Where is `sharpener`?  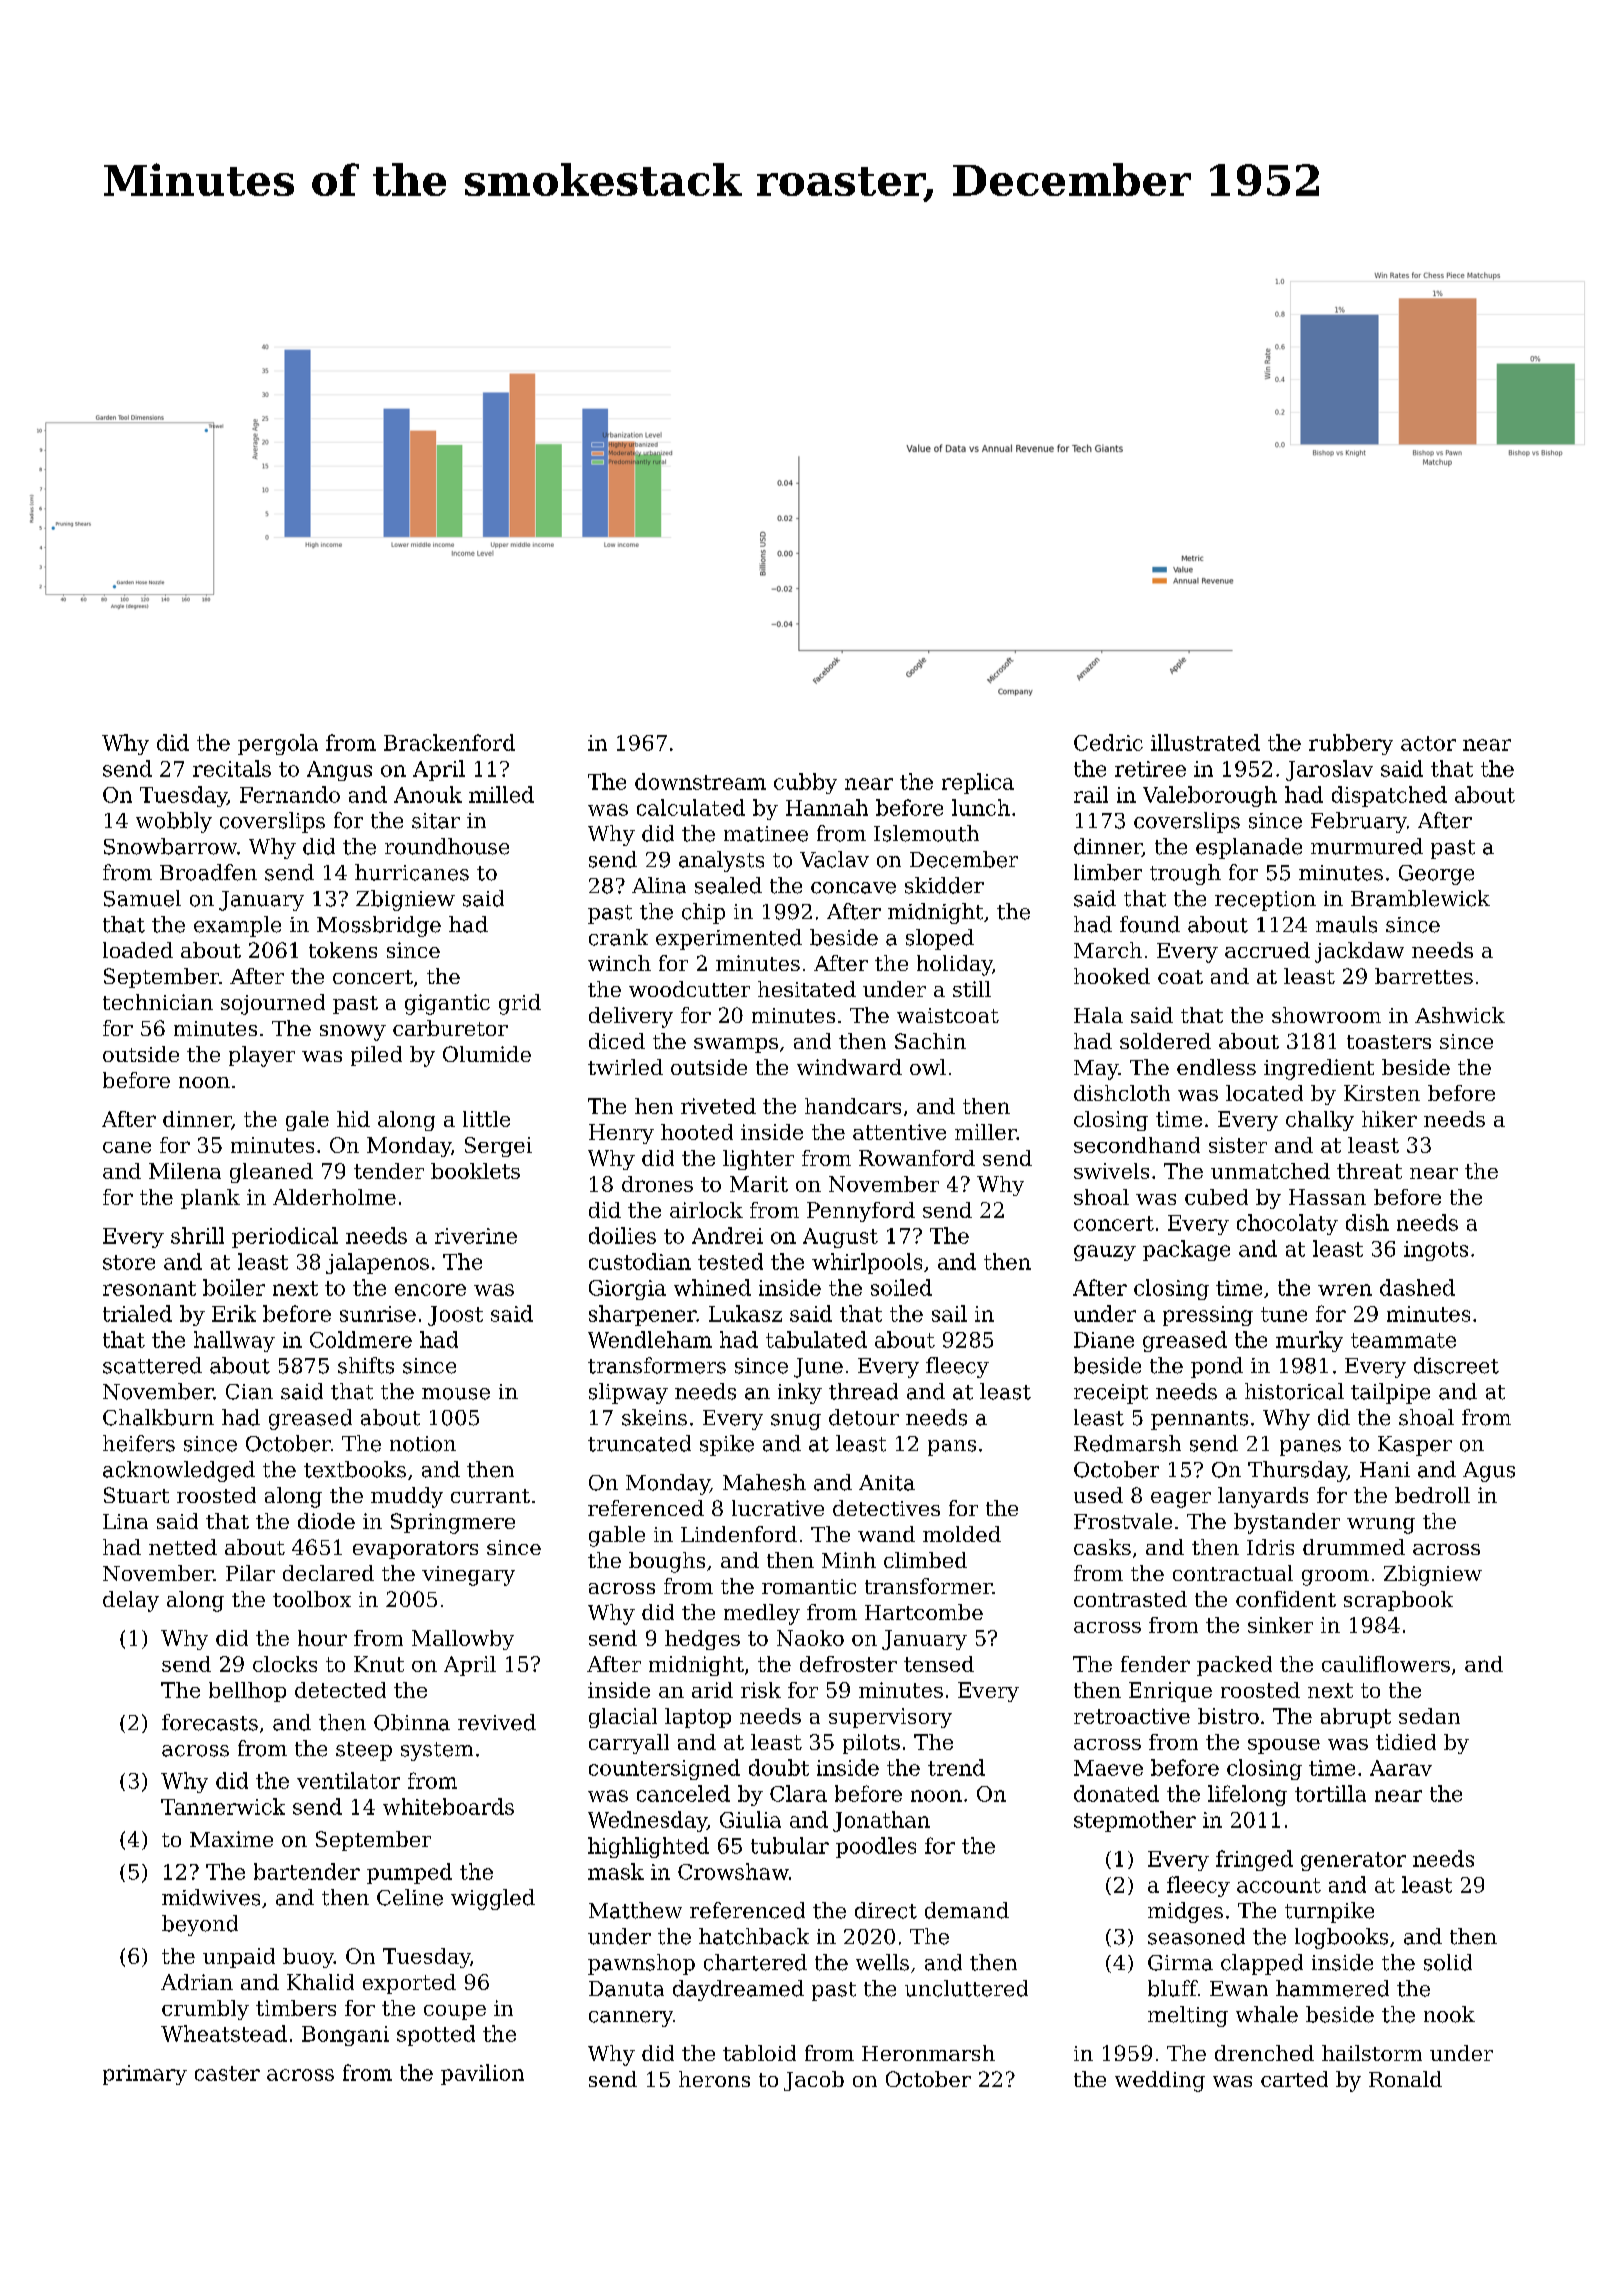
sharpener is located at coordinates (642, 1315).
